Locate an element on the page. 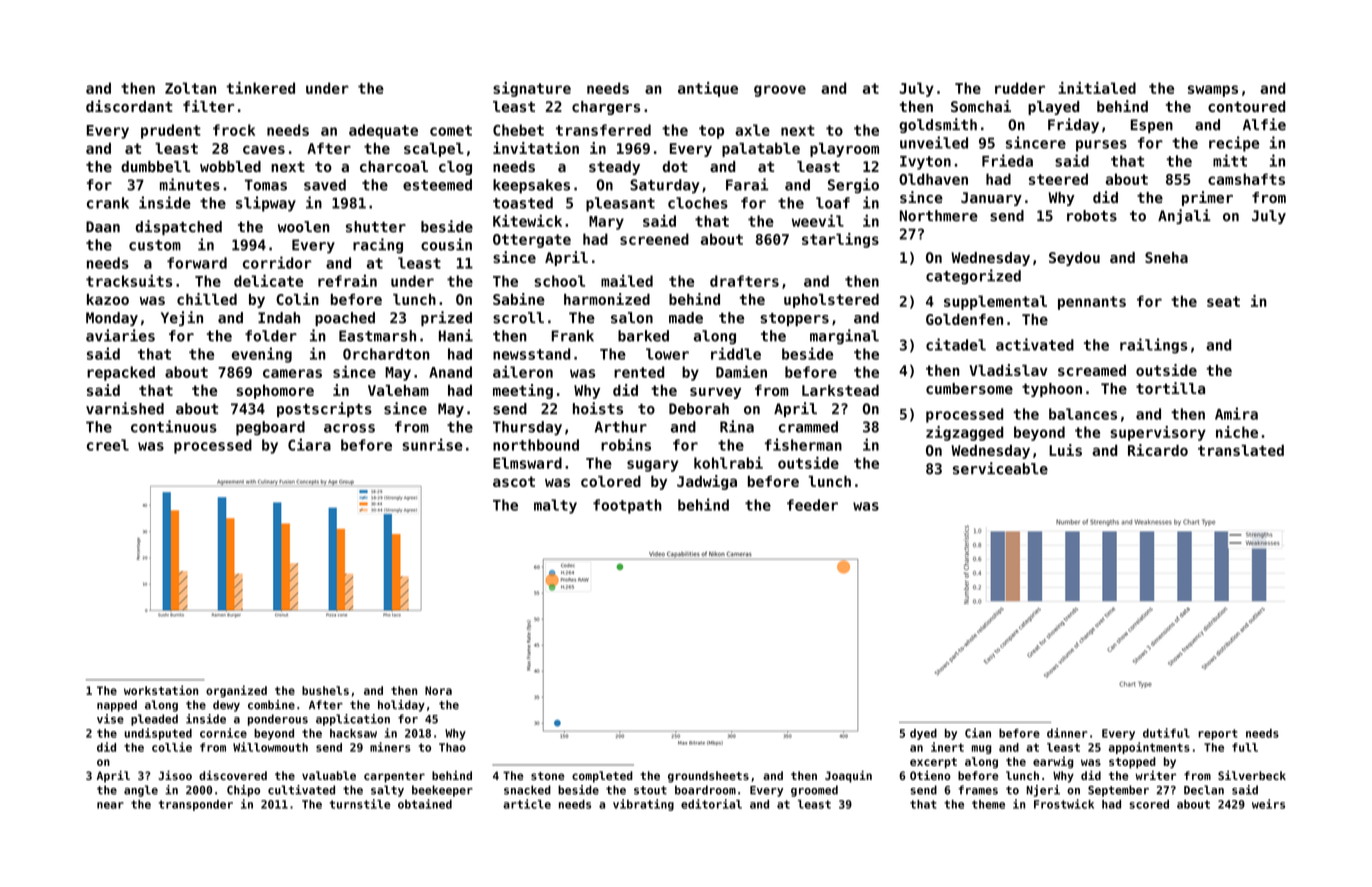  discordant is located at coordinates (129, 106).
